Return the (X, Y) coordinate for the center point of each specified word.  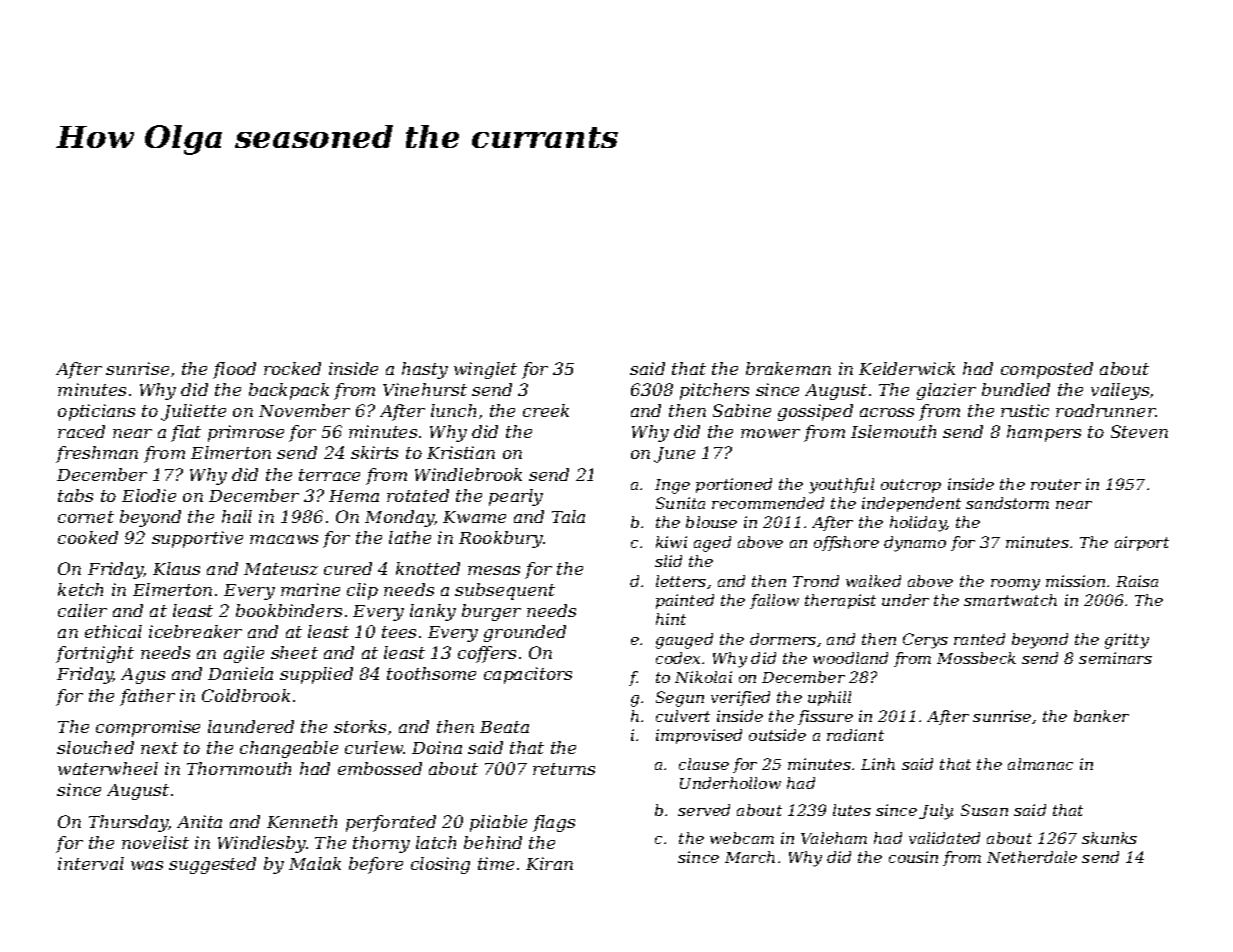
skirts (374, 452)
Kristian (461, 452)
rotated (418, 495)
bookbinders (289, 610)
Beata (504, 727)
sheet (294, 652)
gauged (684, 641)
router (1056, 484)
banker (1101, 716)
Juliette (193, 412)
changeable (289, 749)
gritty (1127, 641)
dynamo (915, 544)
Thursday (129, 823)
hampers (1044, 433)
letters (681, 581)
